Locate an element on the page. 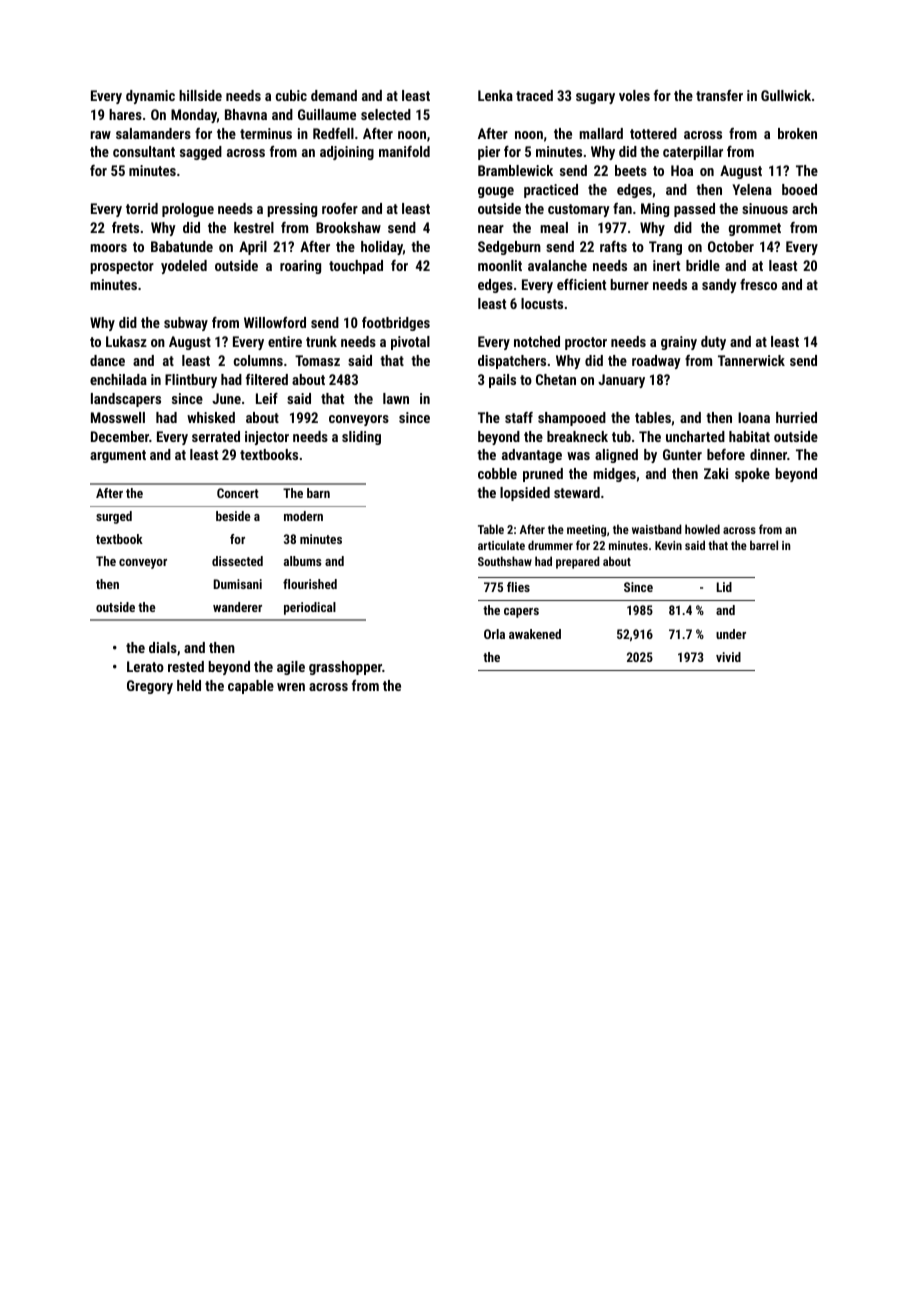  booed is located at coordinates (799, 189).
